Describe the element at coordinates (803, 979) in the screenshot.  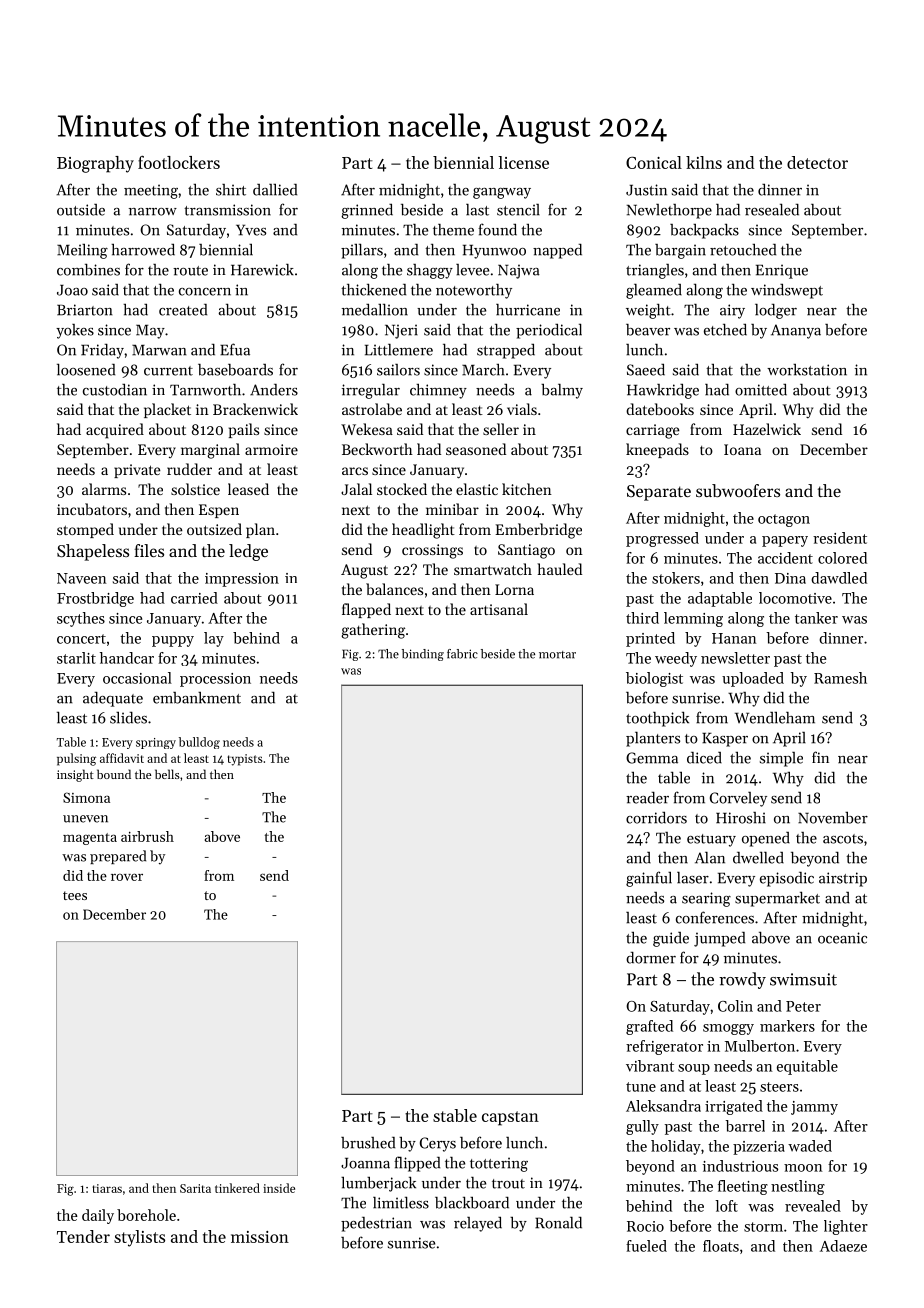
I see `swimsuit` at that location.
